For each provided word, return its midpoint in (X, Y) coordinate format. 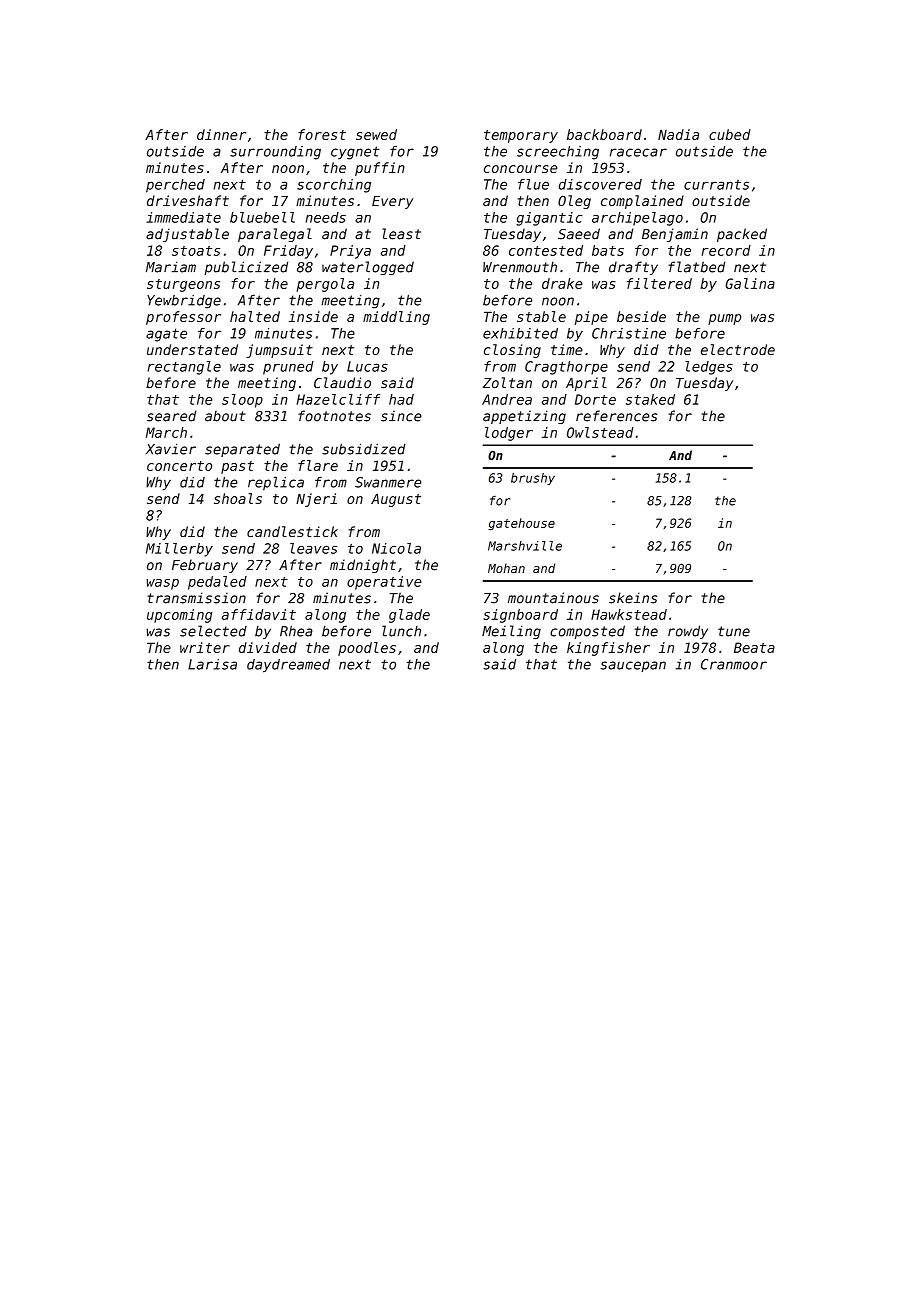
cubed (730, 134)
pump (724, 319)
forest (322, 134)
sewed (376, 134)
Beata (754, 647)
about (225, 416)
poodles (367, 649)
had (401, 399)
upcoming (179, 616)
